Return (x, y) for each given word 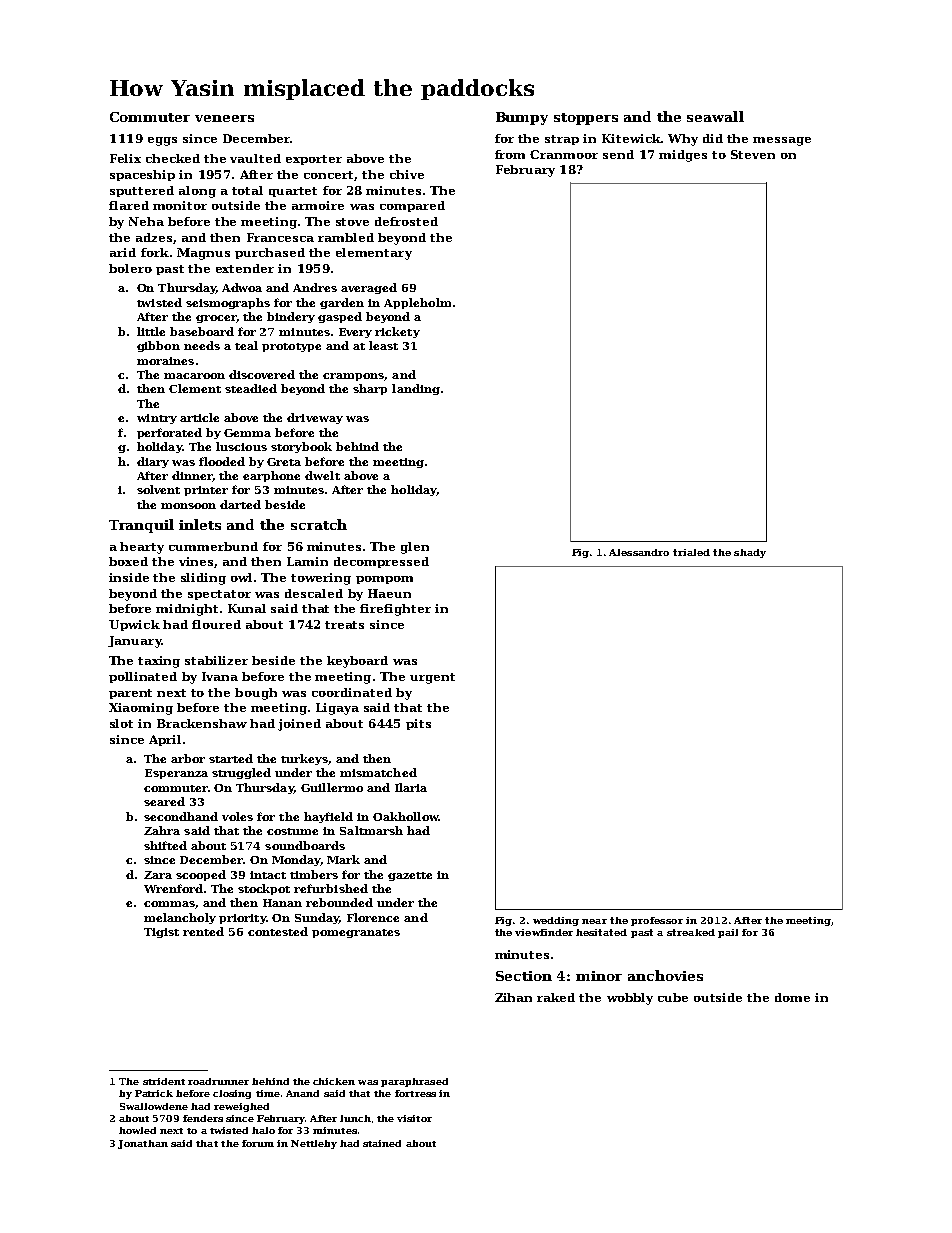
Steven (753, 154)
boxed (128, 561)
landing (416, 389)
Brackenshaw (202, 723)
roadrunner (218, 1081)
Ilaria (411, 787)
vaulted (255, 158)
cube (673, 997)
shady (750, 553)
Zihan (513, 997)
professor (657, 921)
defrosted (406, 221)
